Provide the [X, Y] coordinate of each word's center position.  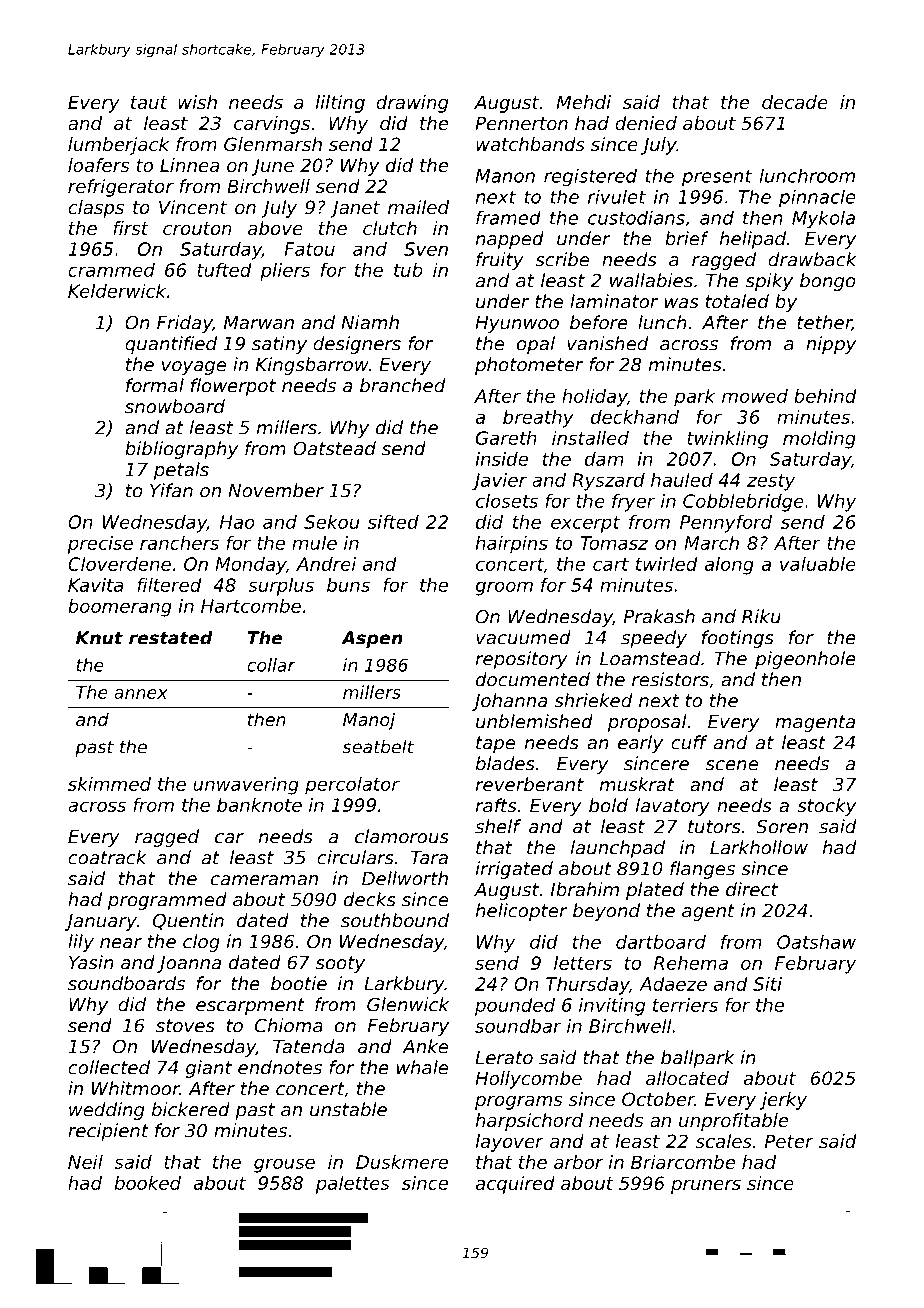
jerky [783, 1101]
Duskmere [402, 1162]
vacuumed [523, 637]
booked [148, 1183]
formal [155, 385]
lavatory [673, 807]
